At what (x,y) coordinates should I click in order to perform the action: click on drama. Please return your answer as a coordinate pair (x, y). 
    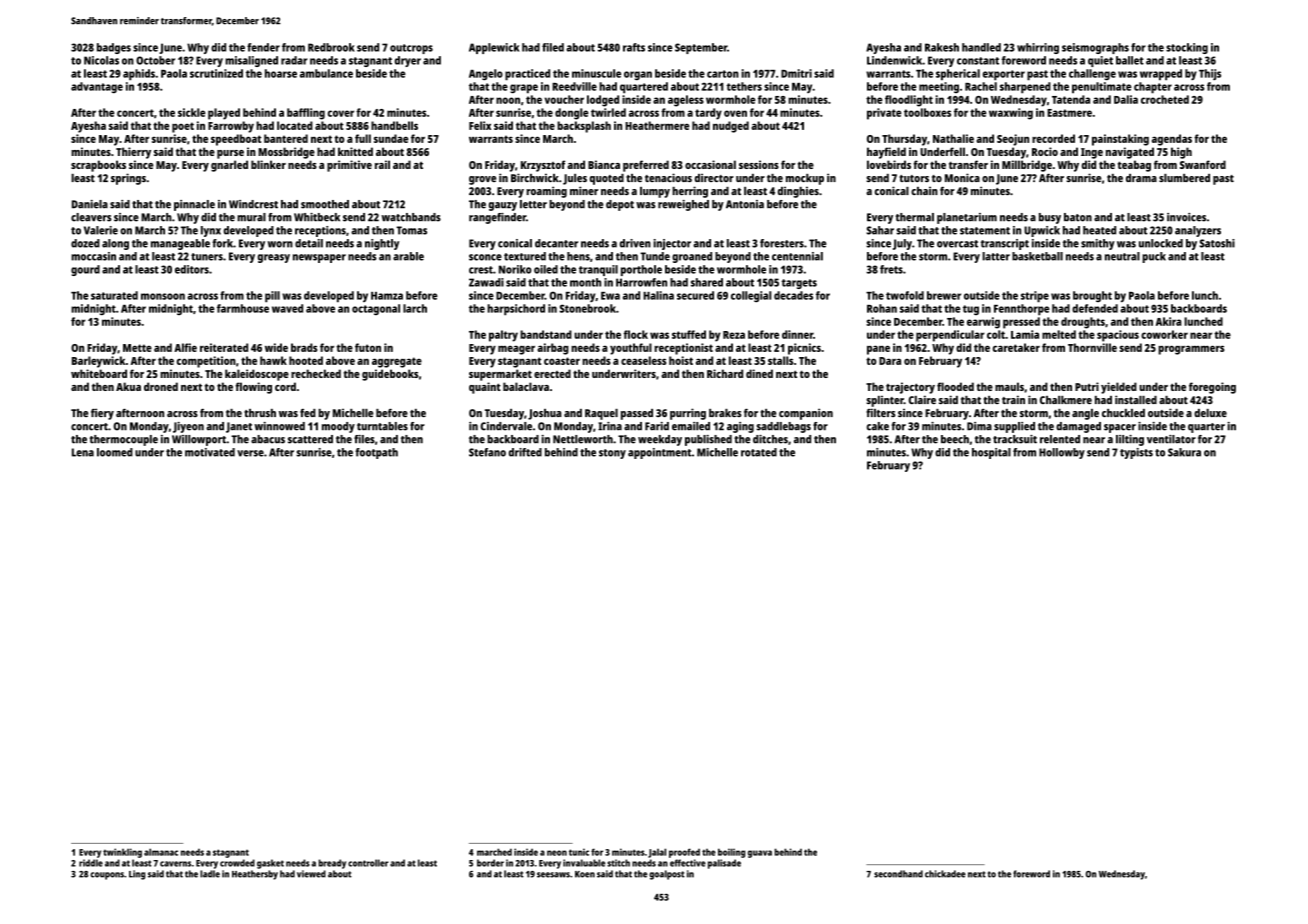
    Looking at the image, I should click on (1141, 178).
